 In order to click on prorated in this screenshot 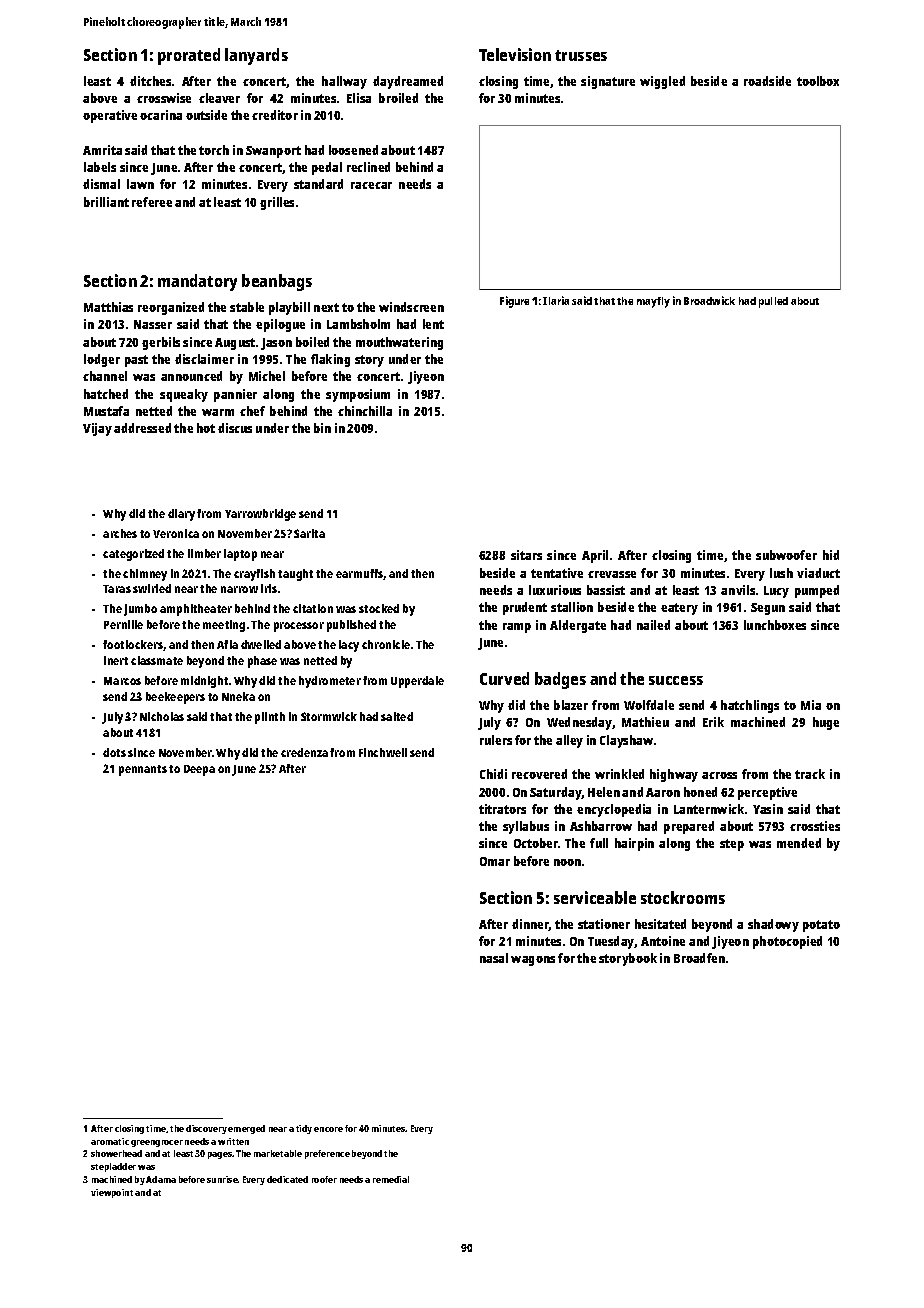, I will do `click(189, 56)`.
